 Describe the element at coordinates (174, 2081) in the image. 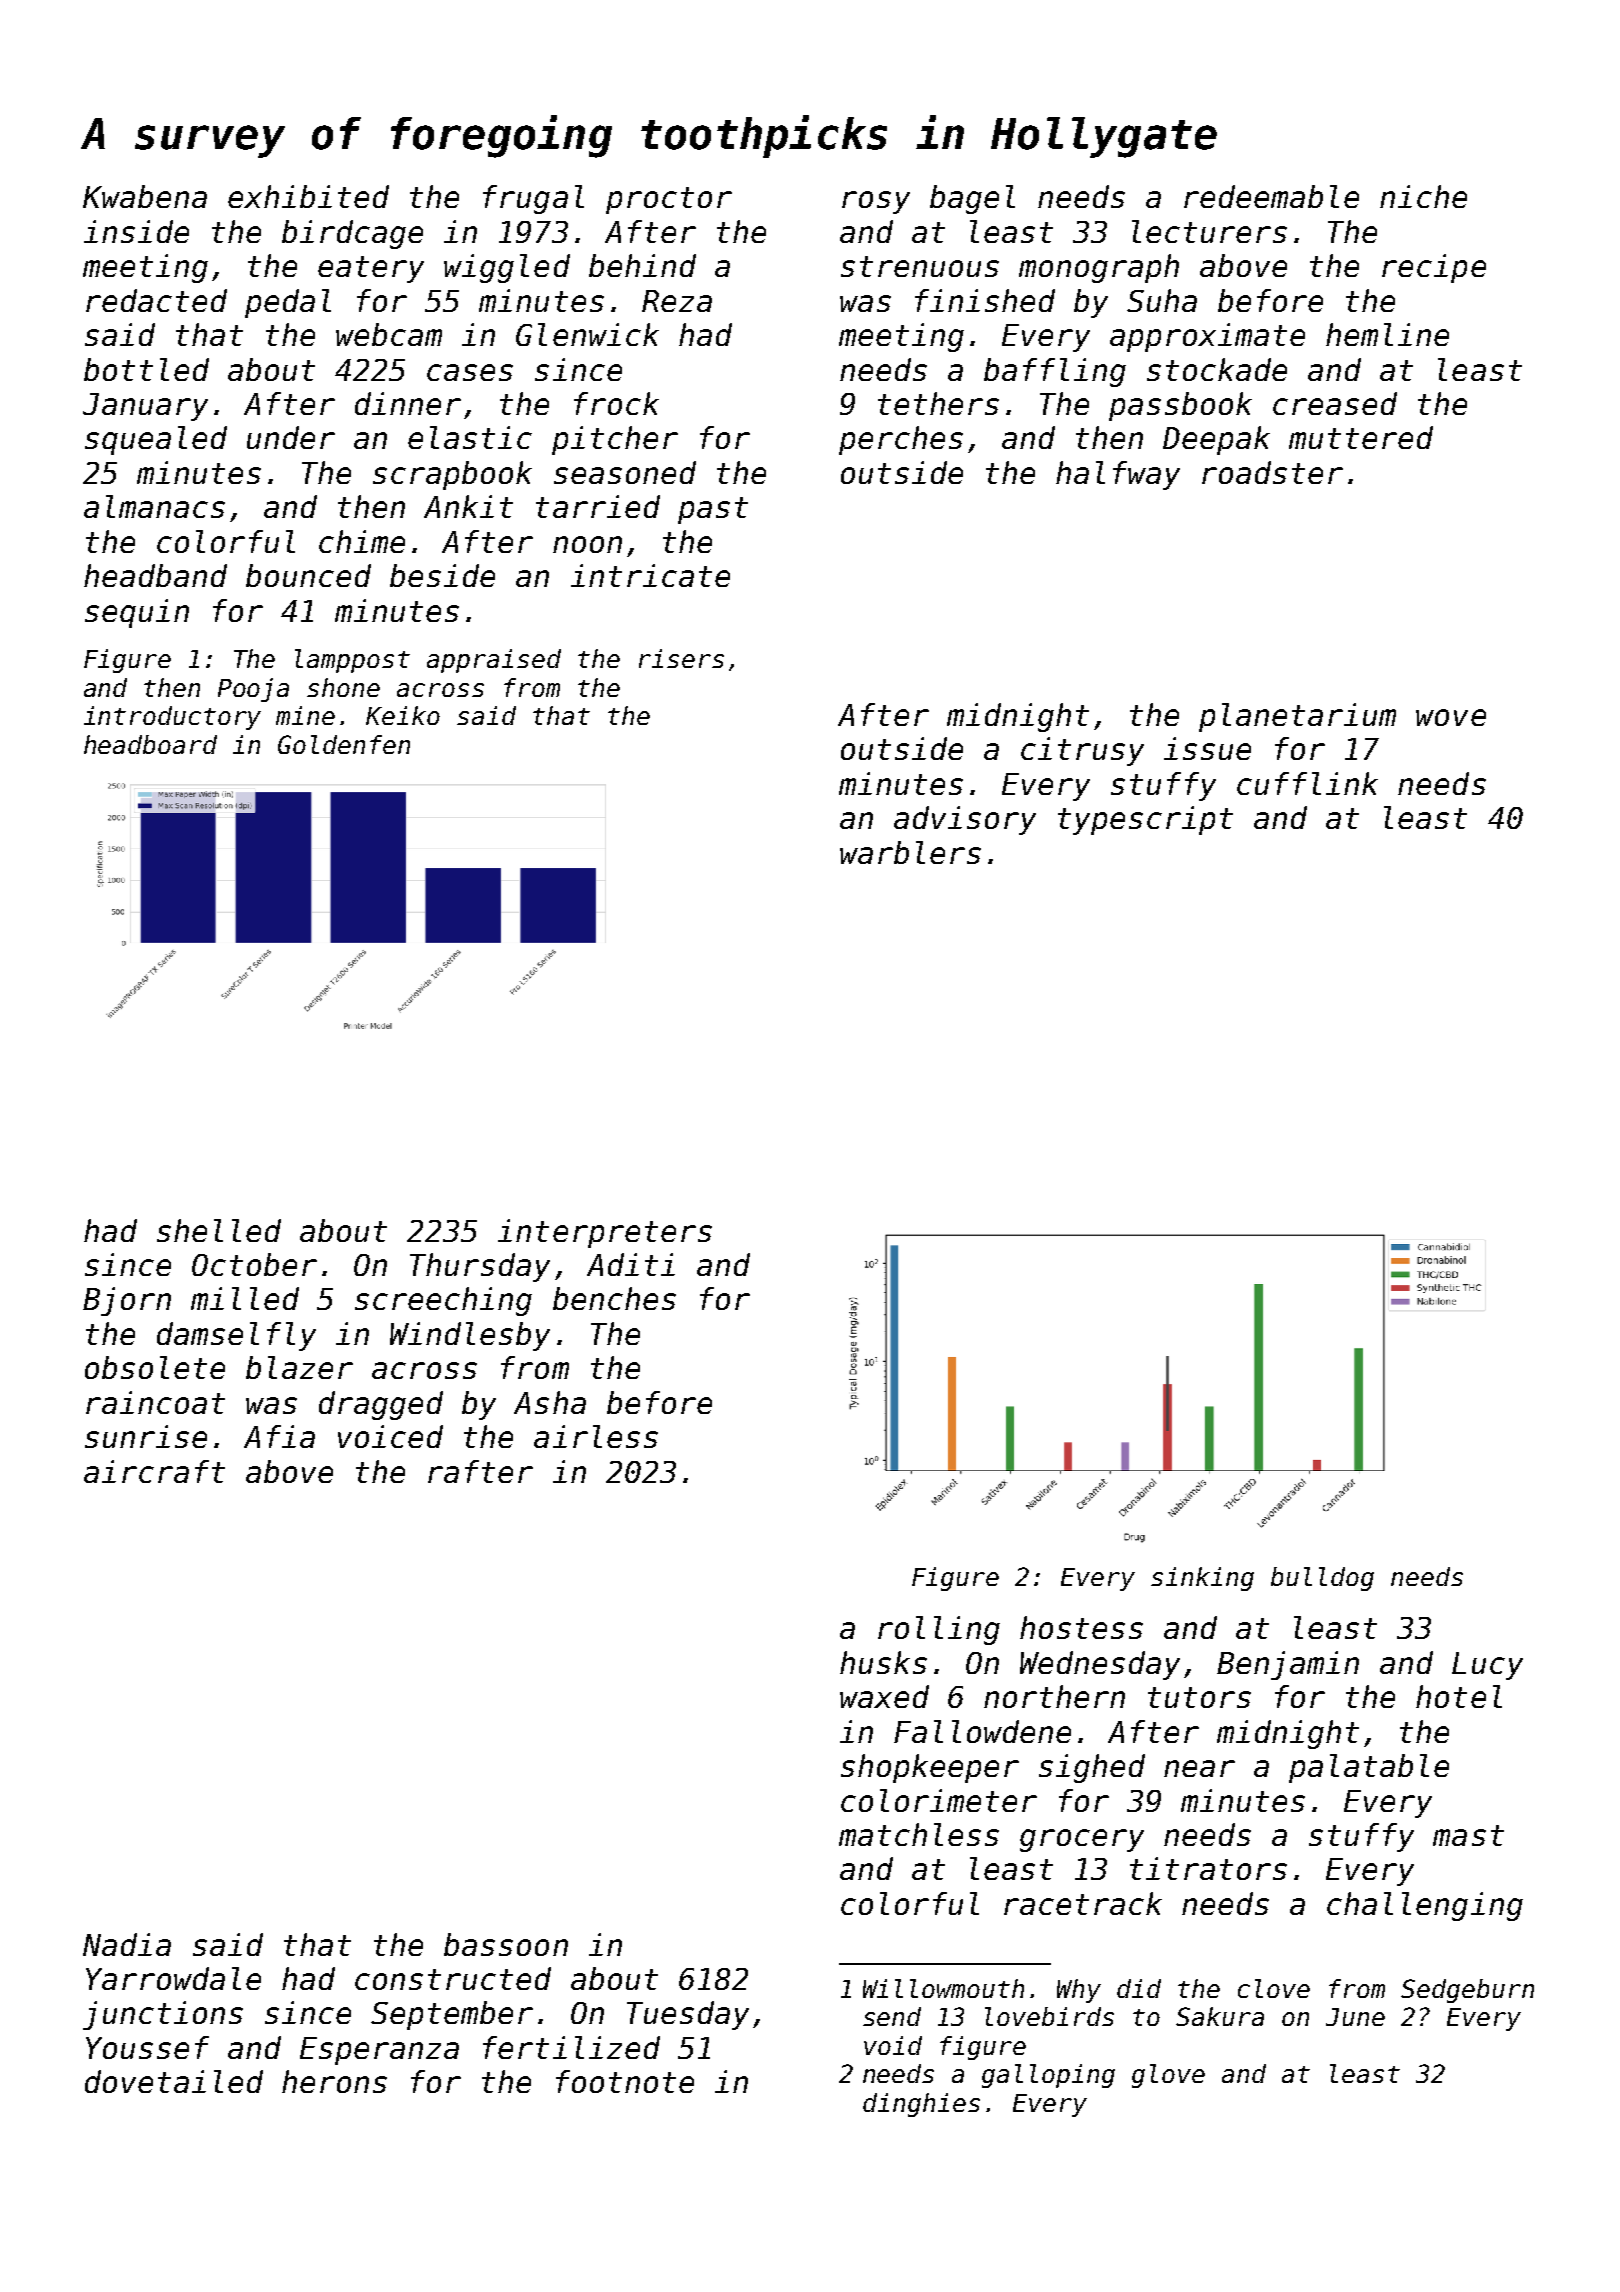

I see `dovetailed` at that location.
